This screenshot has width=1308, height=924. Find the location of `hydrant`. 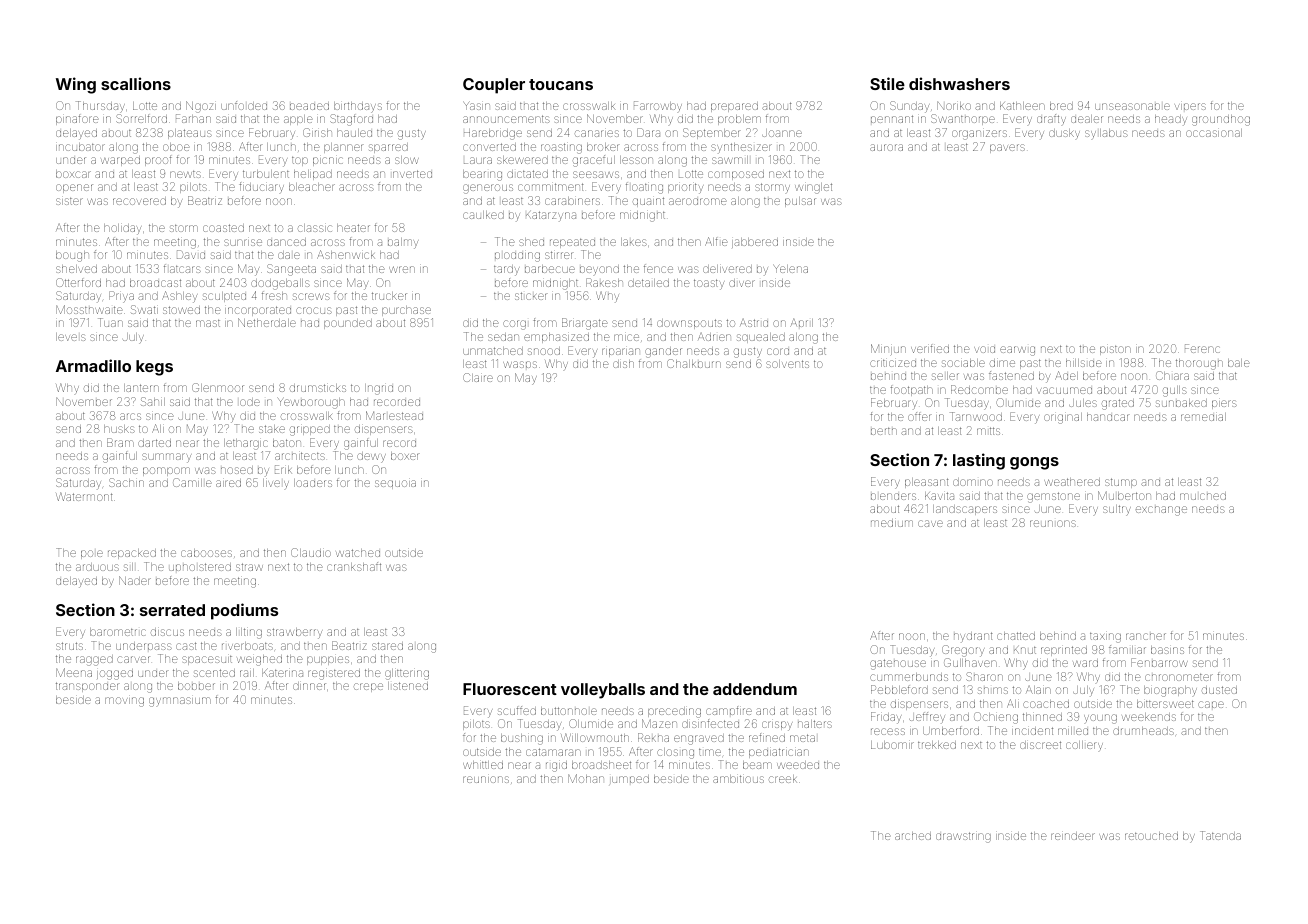

hydrant is located at coordinates (973, 637).
